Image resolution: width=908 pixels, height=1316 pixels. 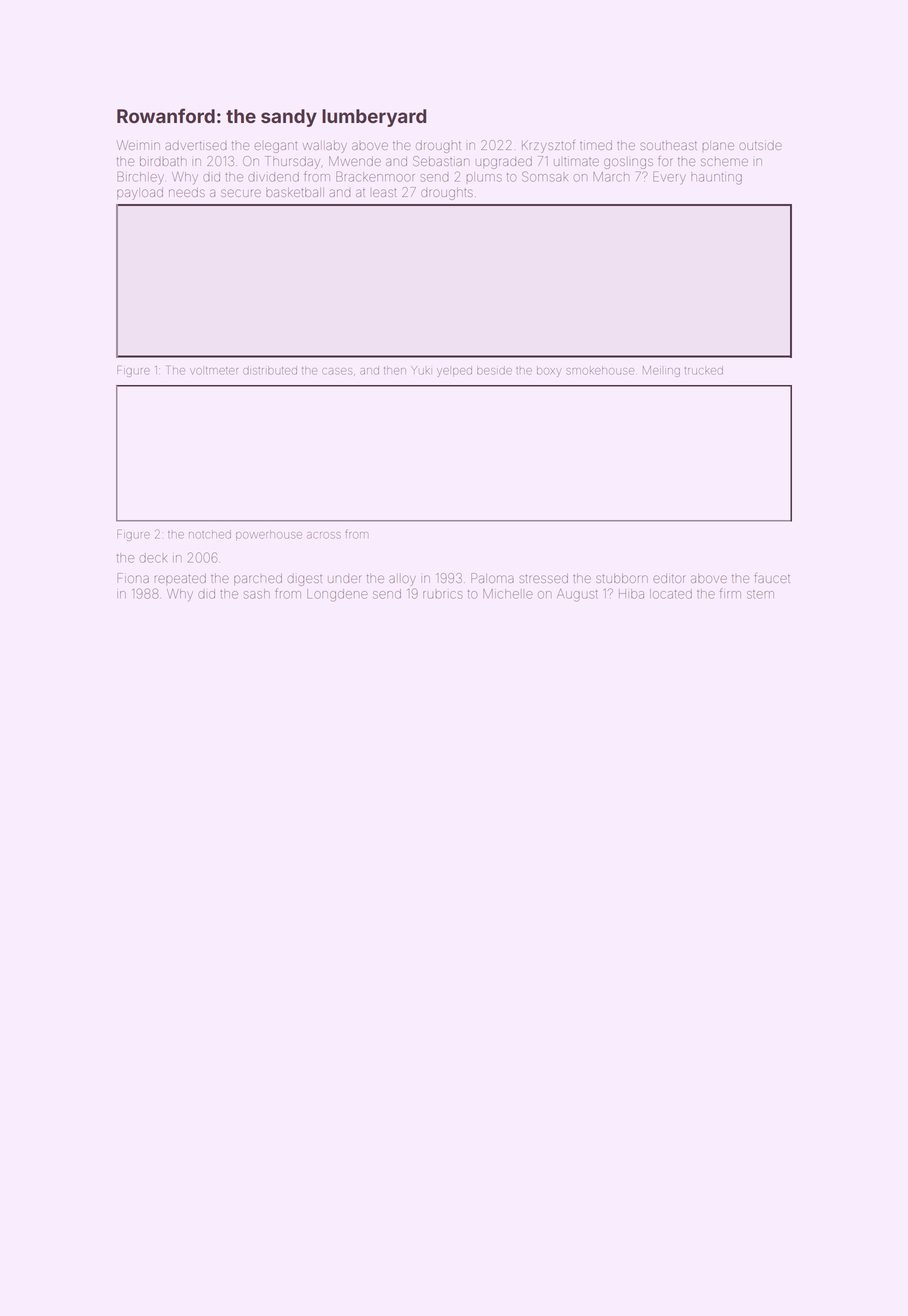 What do you see at coordinates (549, 371) in the screenshot?
I see `boxy` at bounding box center [549, 371].
